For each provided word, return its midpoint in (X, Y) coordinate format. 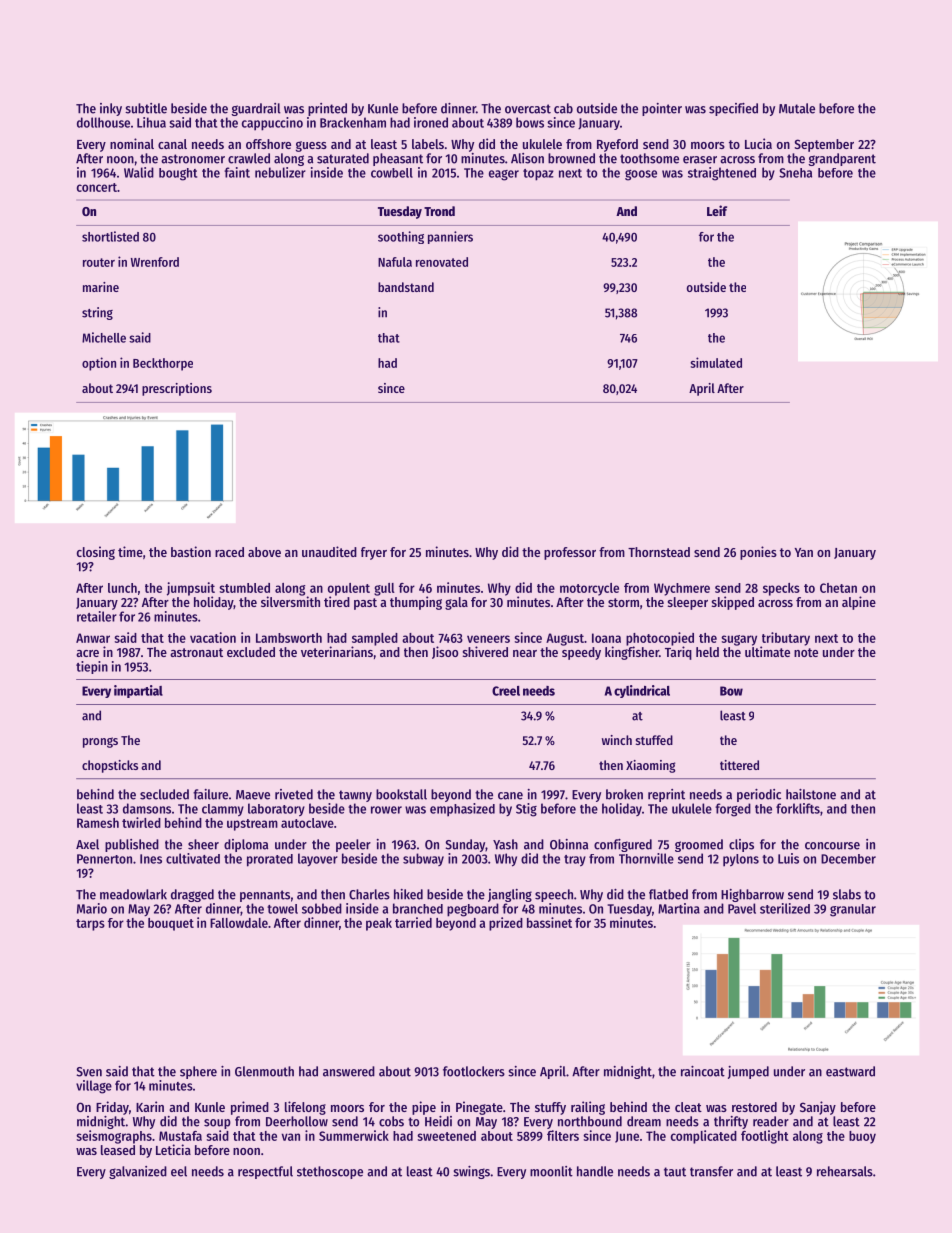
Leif (717, 210)
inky (111, 109)
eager (504, 175)
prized (506, 924)
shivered (485, 651)
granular (853, 910)
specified (733, 109)
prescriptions (177, 389)
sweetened (446, 1136)
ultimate (767, 651)
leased (118, 1150)
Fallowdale (239, 923)
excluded (251, 652)
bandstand (406, 287)
